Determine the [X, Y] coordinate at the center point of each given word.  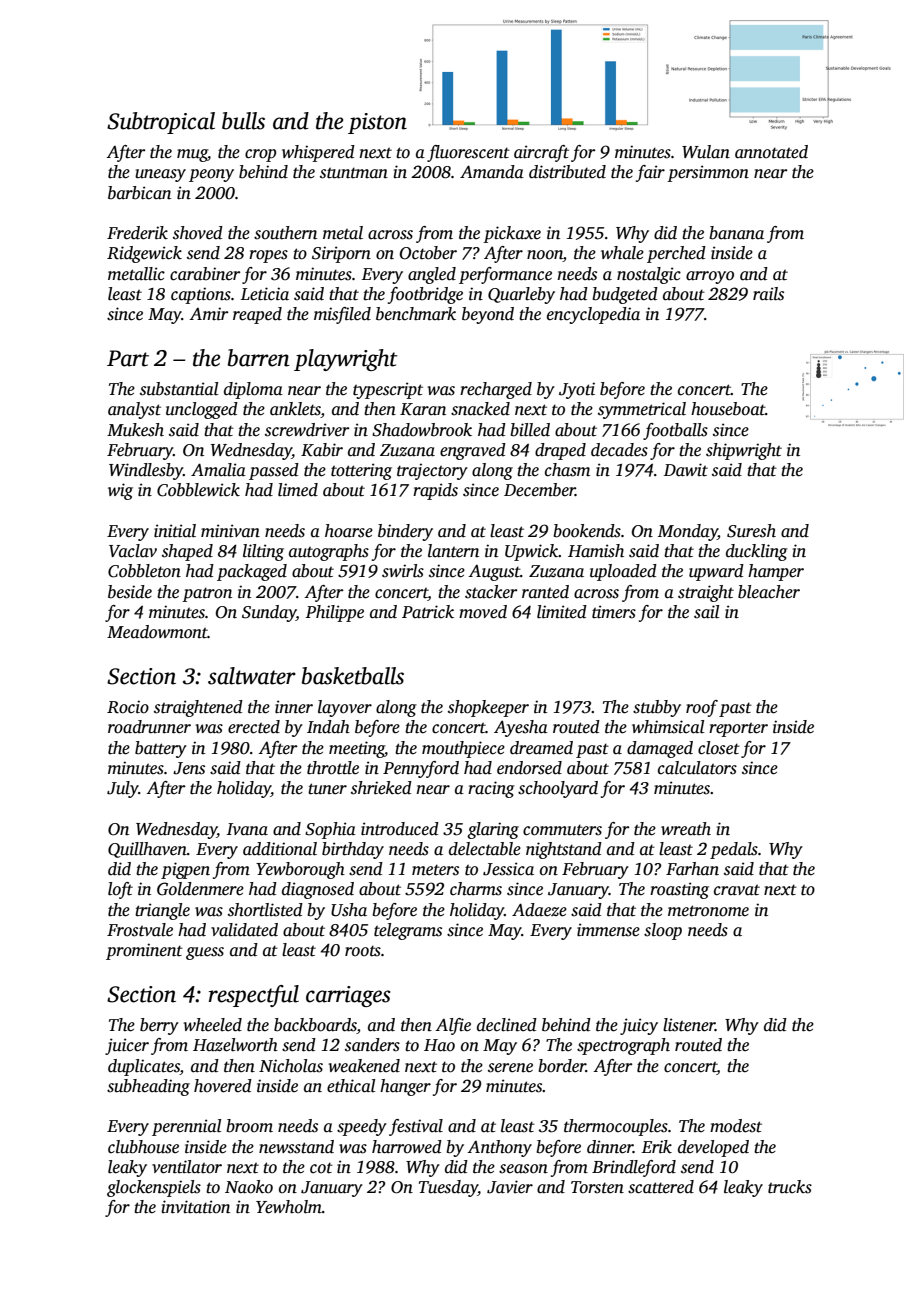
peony [211, 175]
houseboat [728, 409]
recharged [496, 390]
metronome [708, 911]
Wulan [706, 152]
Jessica [508, 869]
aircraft [541, 153]
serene [510, 1068]
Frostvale [140, 930]
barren [259, 358]
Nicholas [291, 1066]
